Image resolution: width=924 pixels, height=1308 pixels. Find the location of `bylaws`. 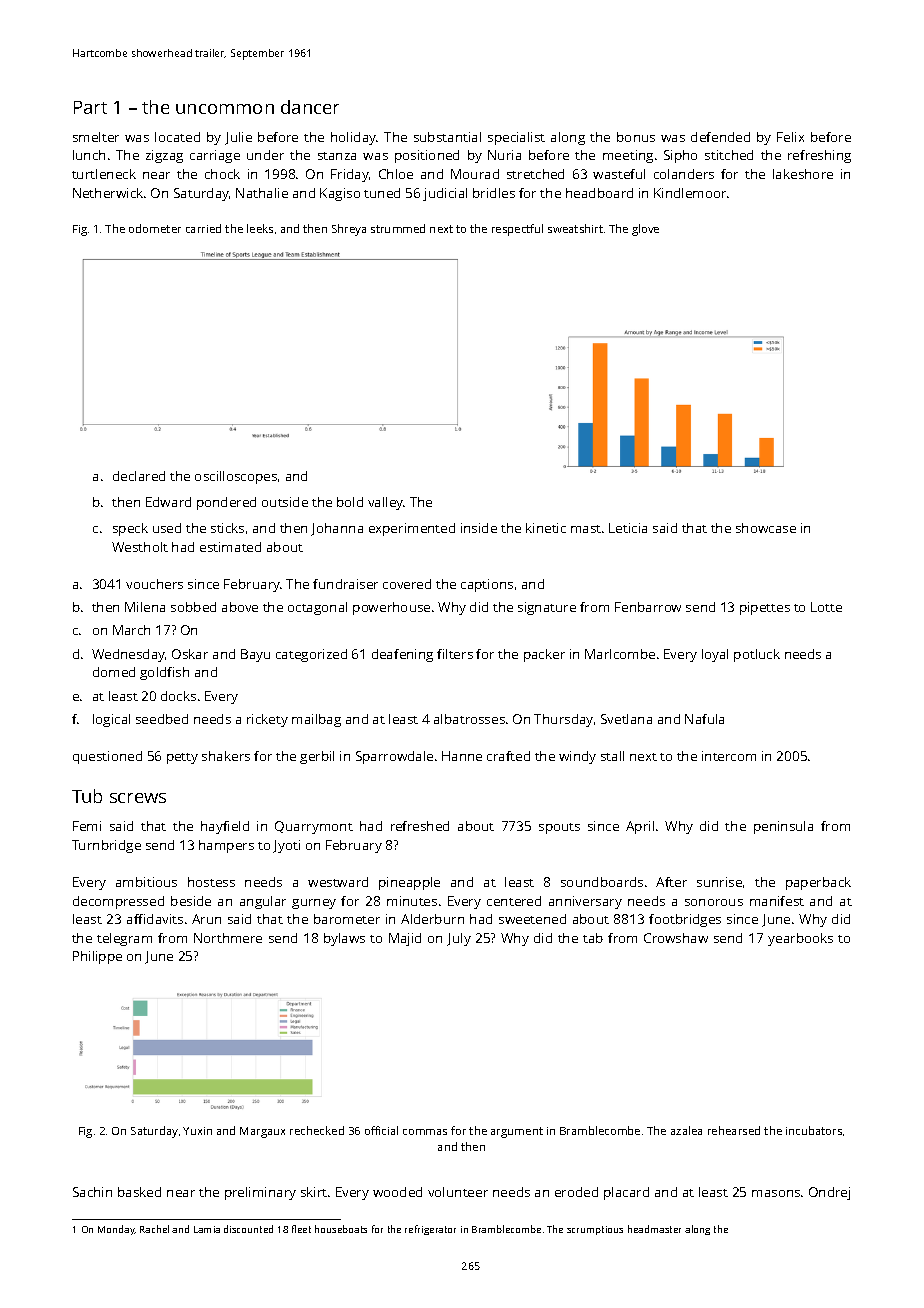

bylaws is located at coordinates (344, 939).
